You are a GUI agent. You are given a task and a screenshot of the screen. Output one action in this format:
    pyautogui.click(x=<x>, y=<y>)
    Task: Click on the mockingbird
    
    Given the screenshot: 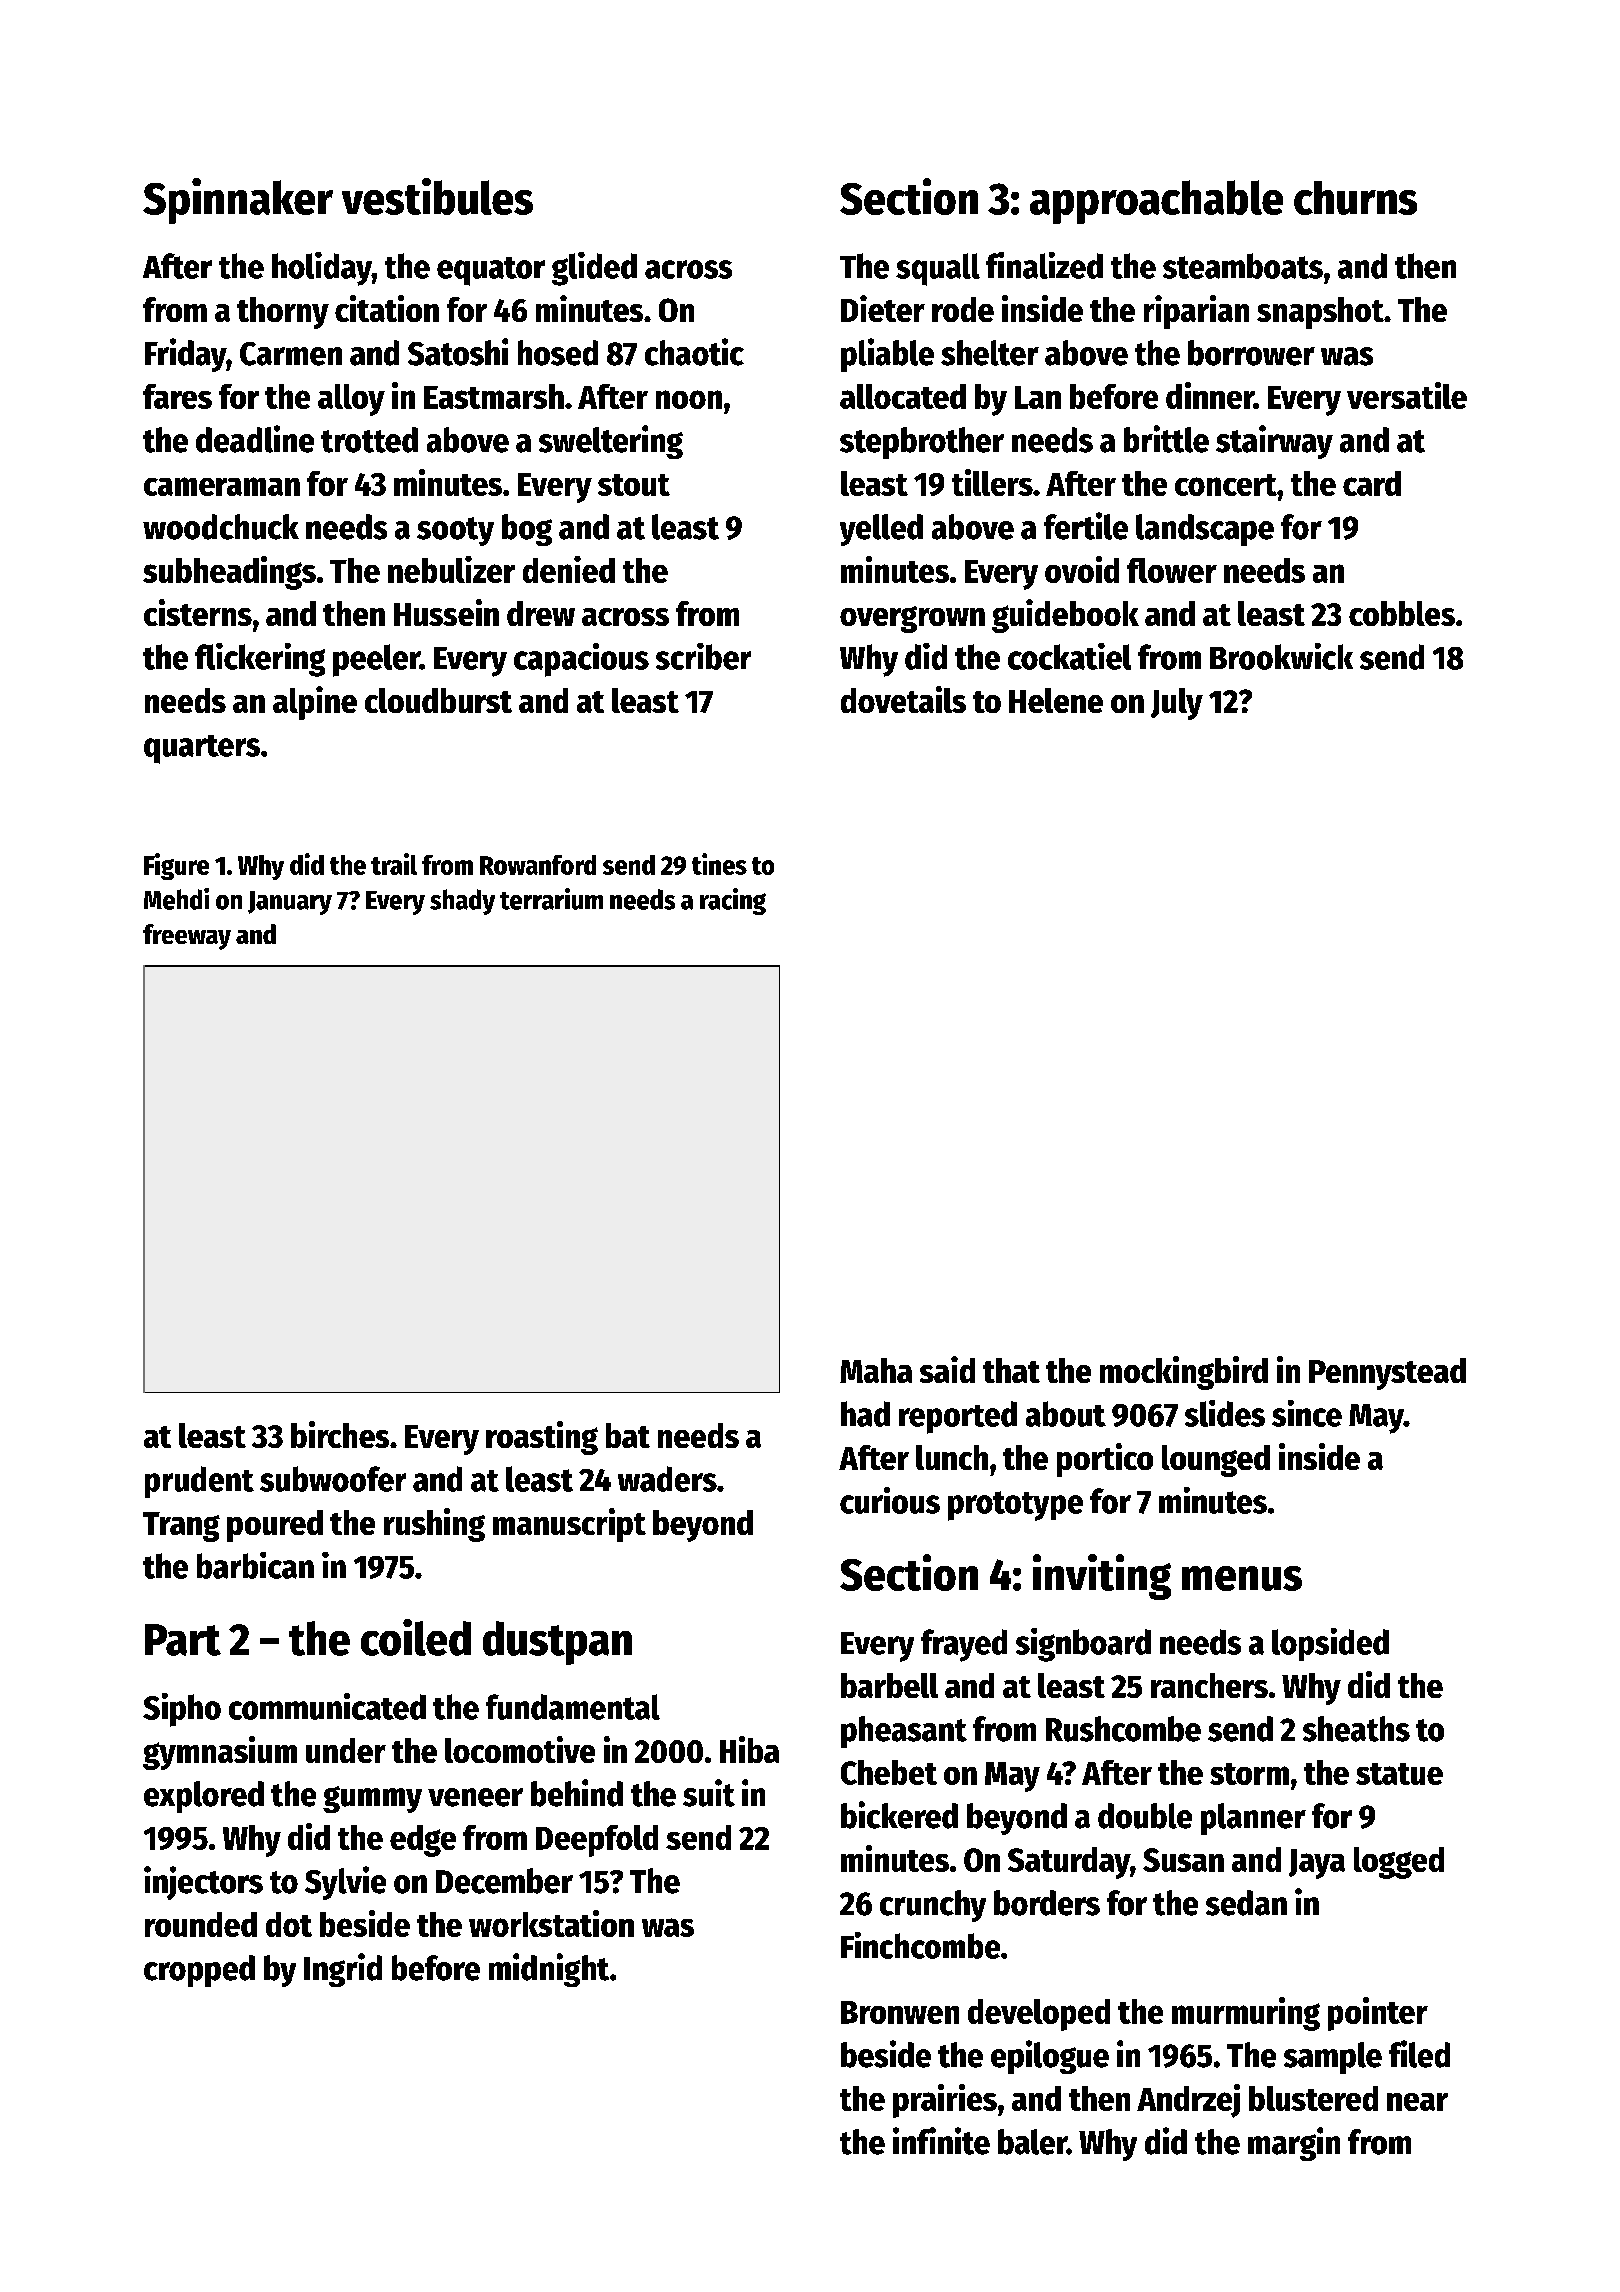 What is the action you would take?
    pyautogui.click(x=1184, y=1373)
